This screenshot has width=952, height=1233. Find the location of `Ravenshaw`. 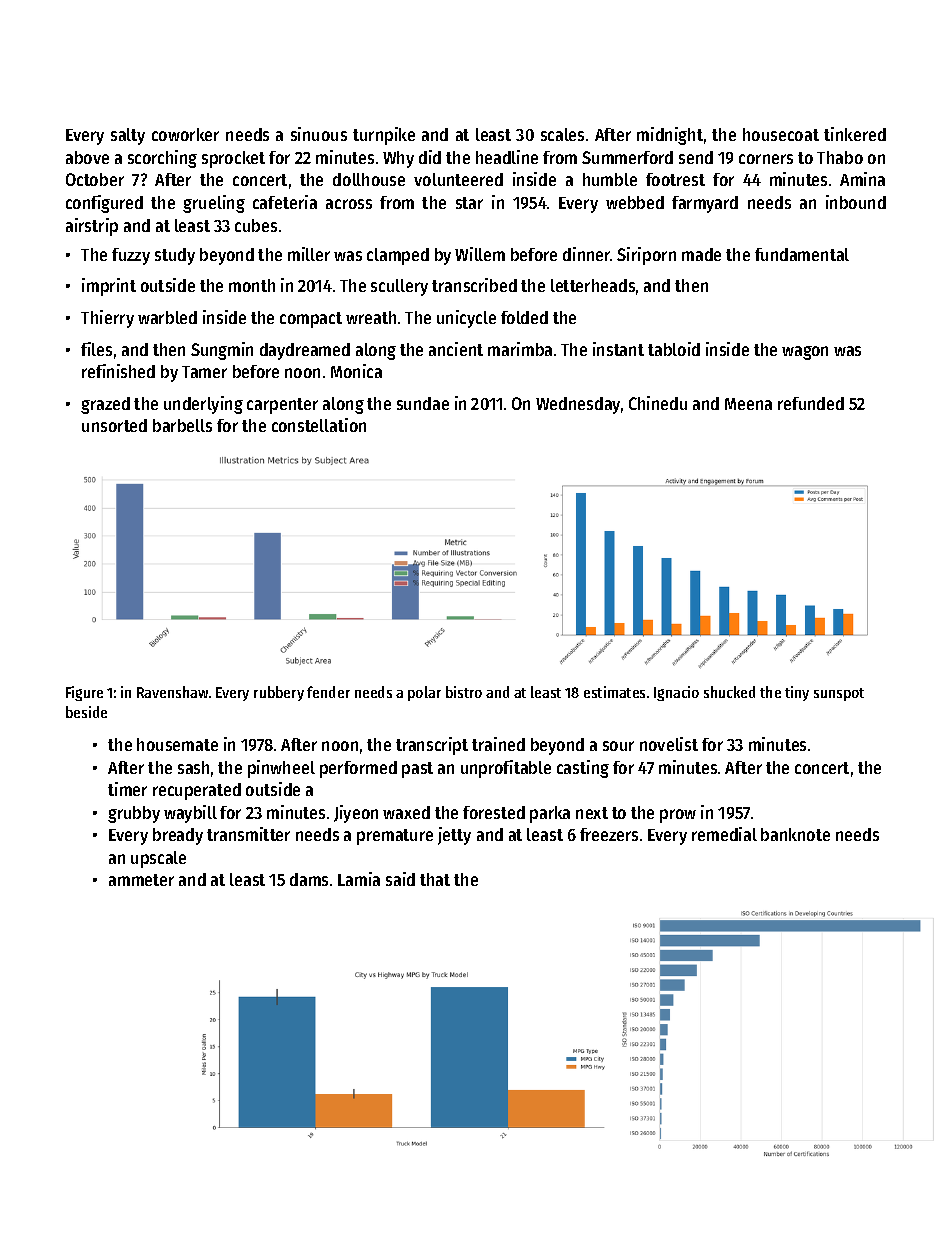

Ravenshaw is located at coordinates (172, 692).
